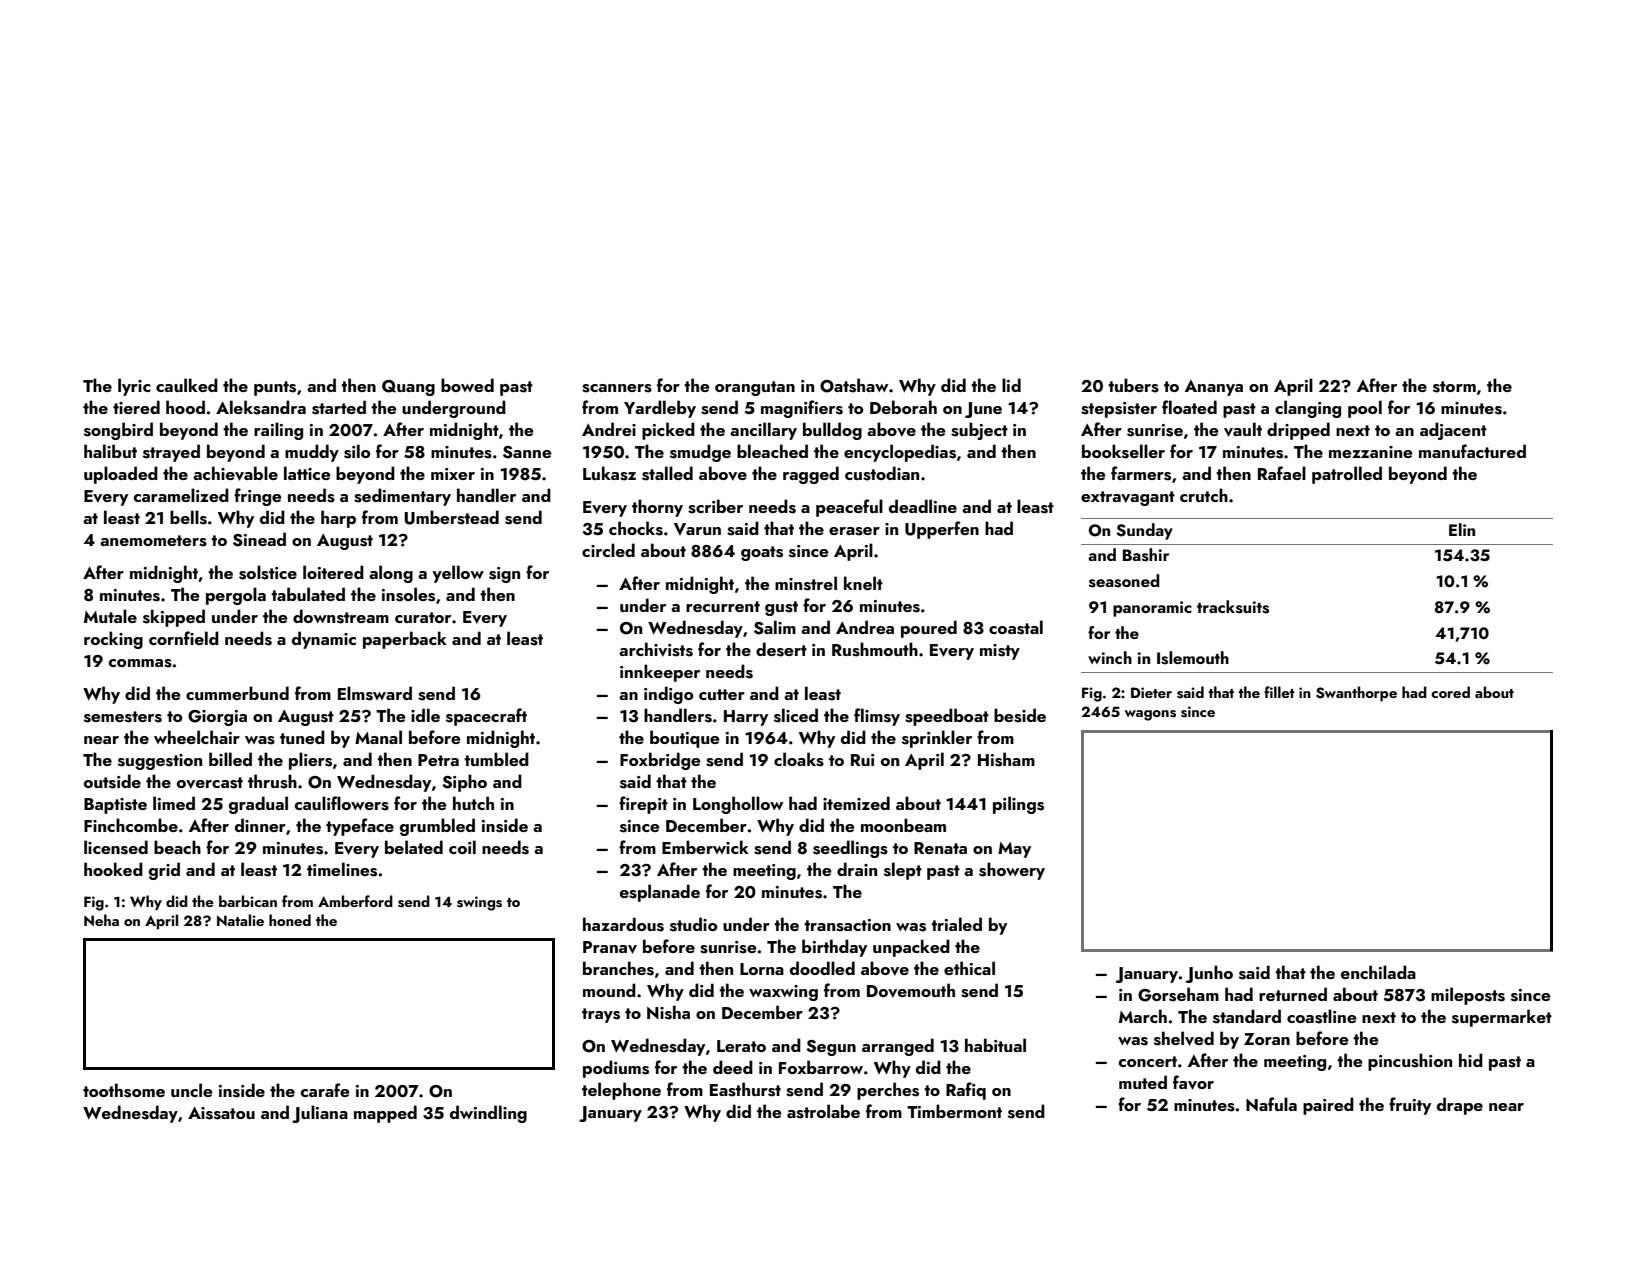 The height and width of the screenshot is (1265, 1636). Describe the element at coordinates (240, 920) in the screenshot. I see `Natalie` at that location.
